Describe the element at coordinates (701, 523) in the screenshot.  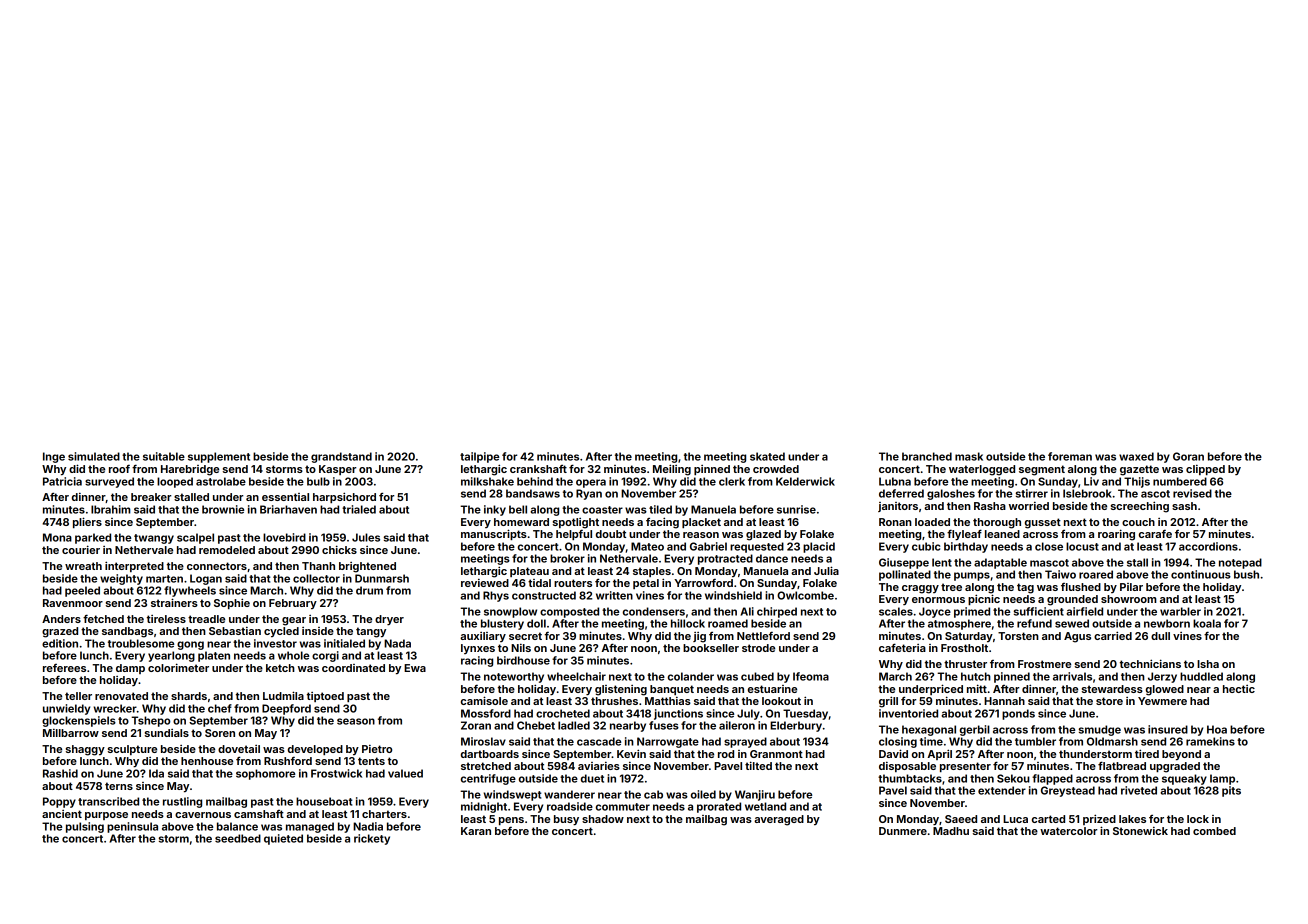
I see `placket` at that location.
